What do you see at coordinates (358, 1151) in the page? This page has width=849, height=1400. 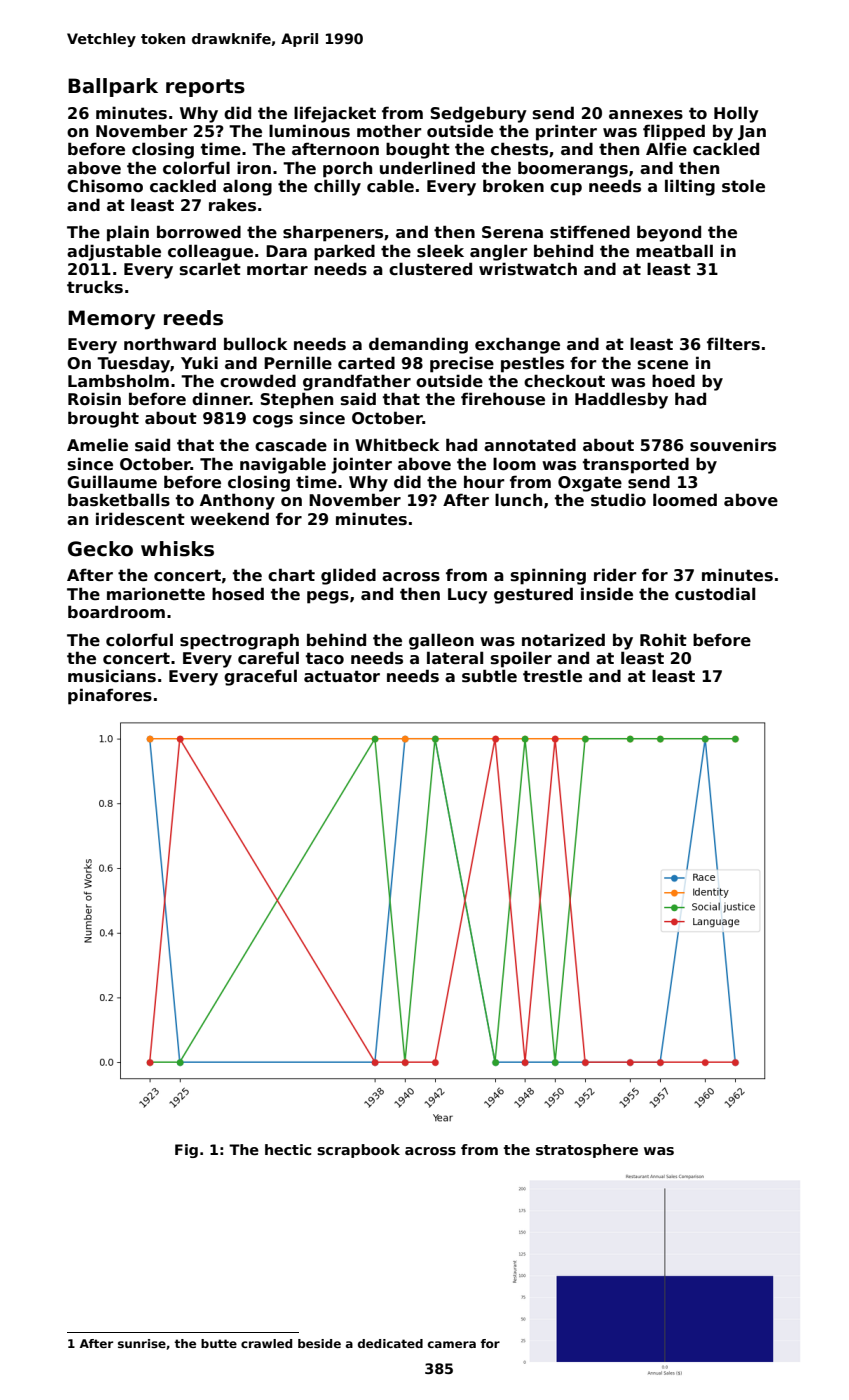 I see `scrapbook` at bounding box center [358, 1151].
